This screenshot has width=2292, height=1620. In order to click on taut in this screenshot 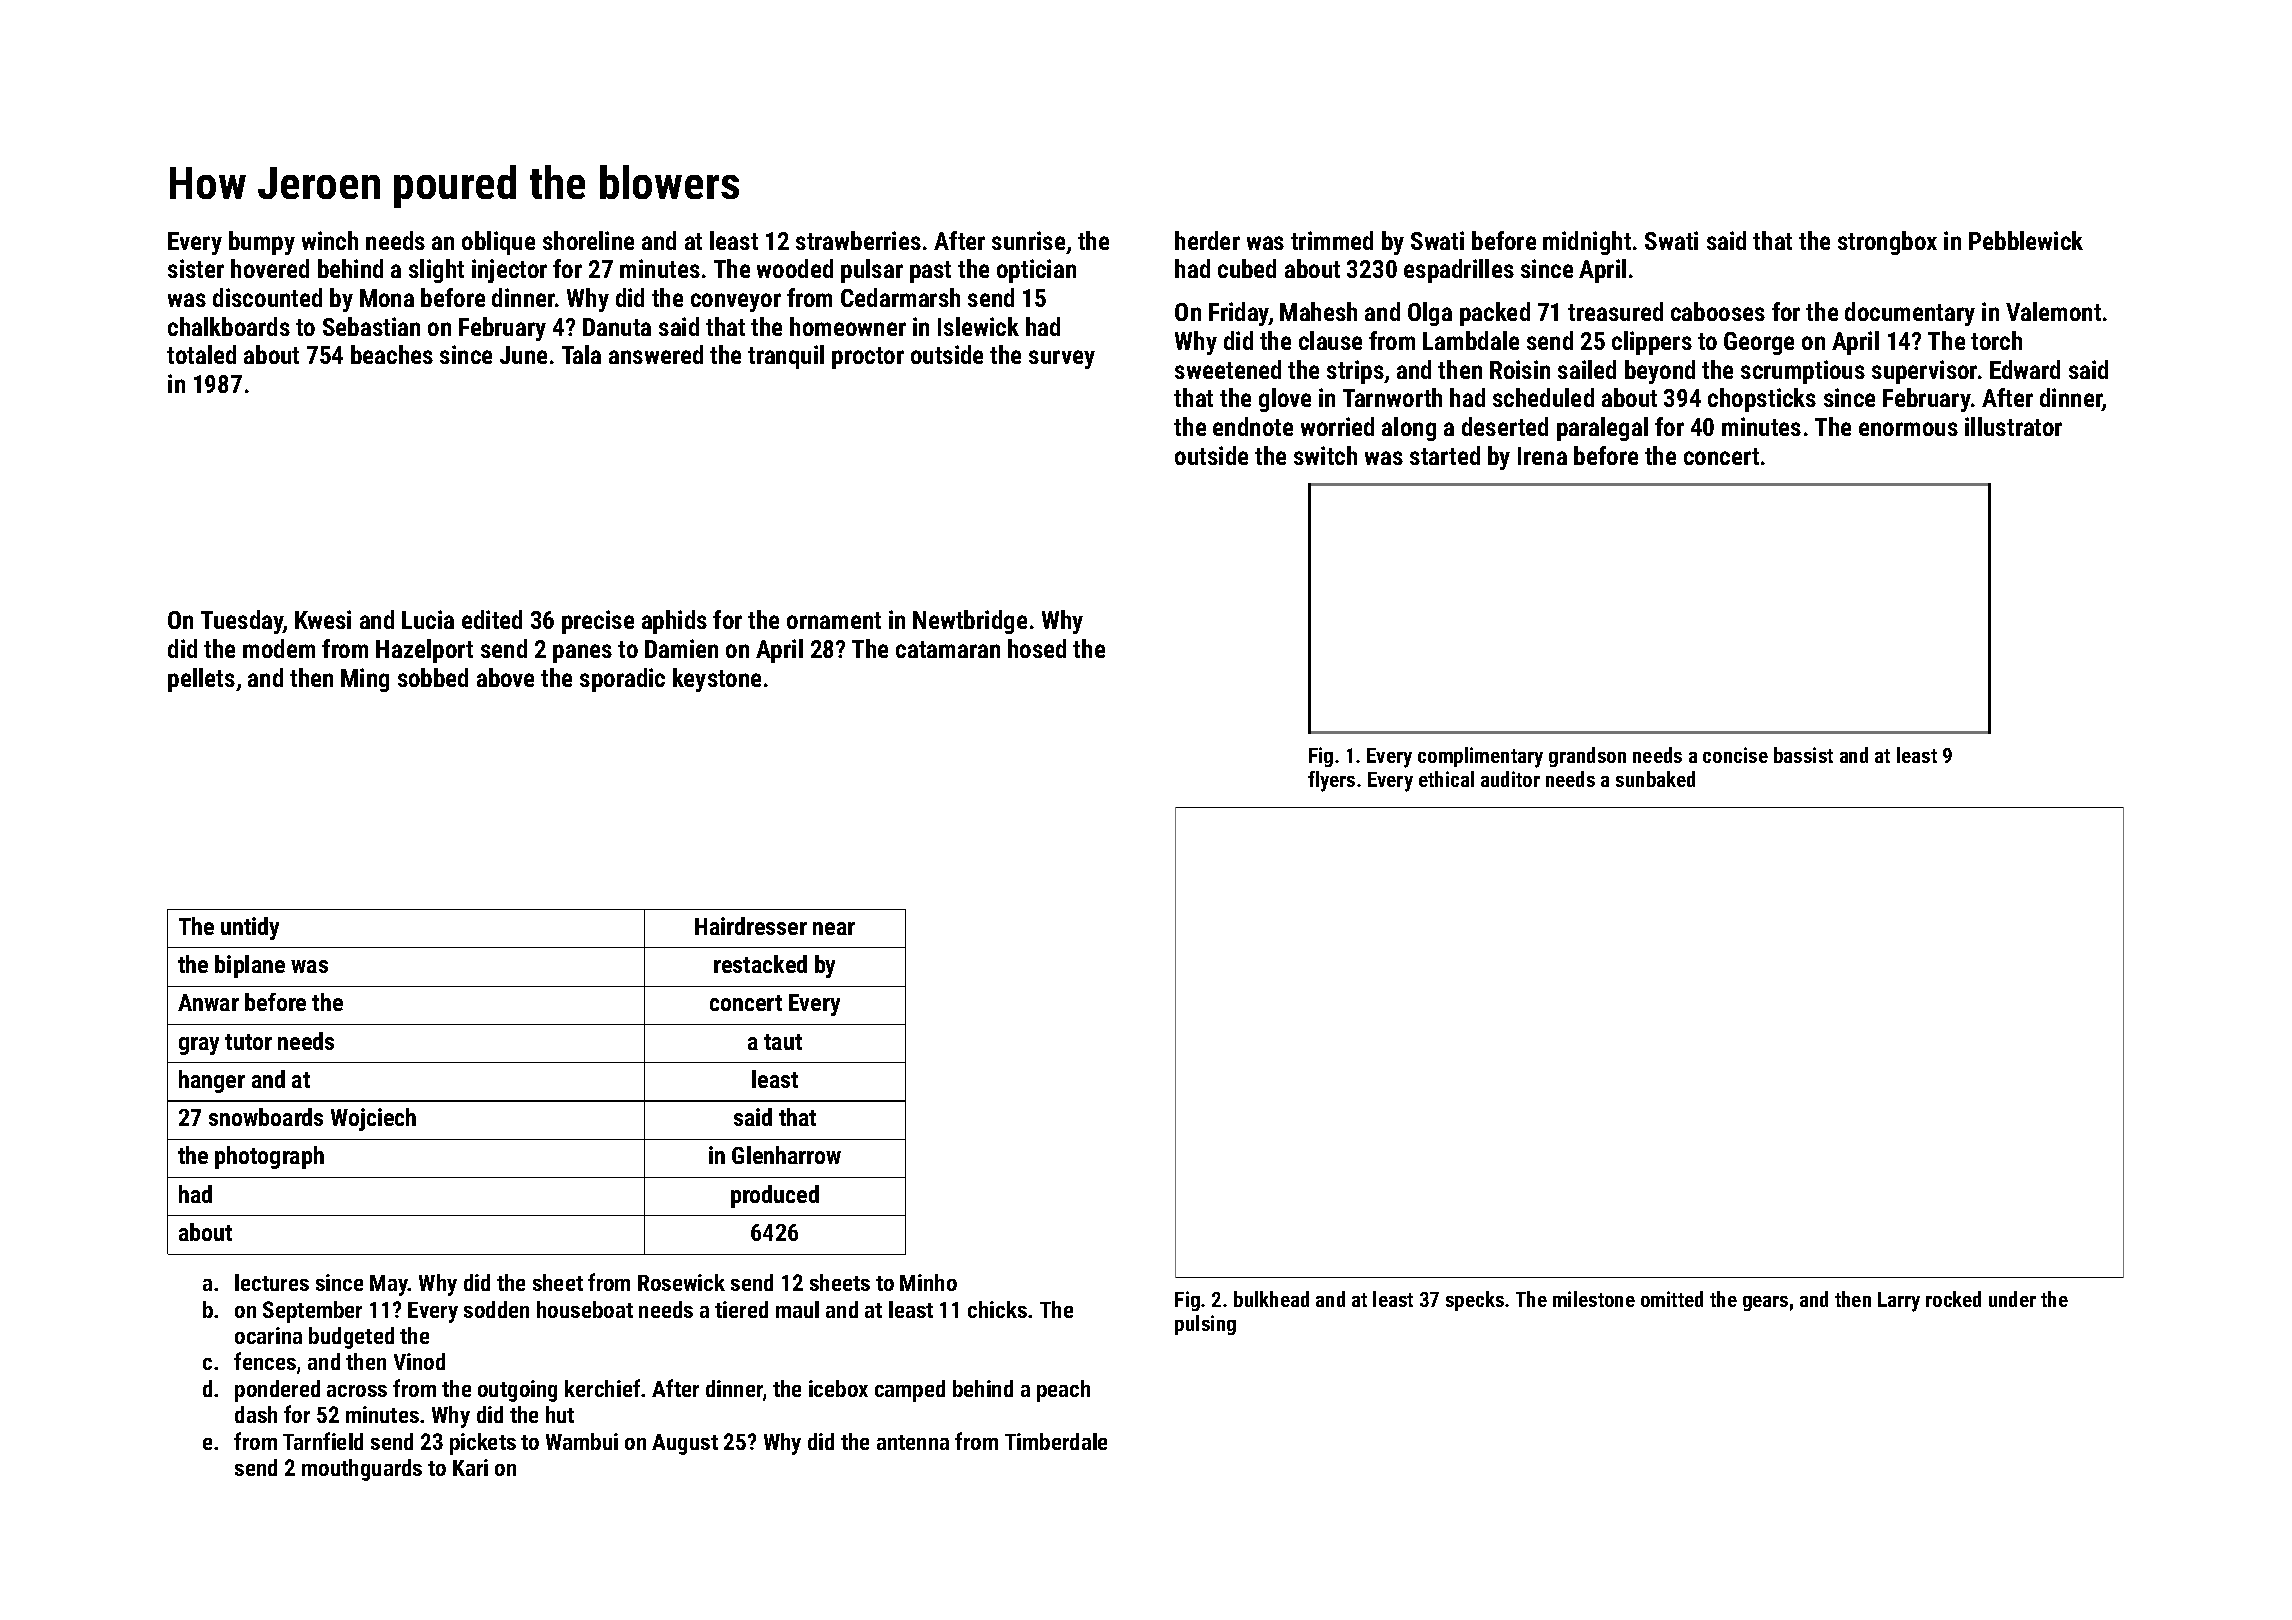, I will do `click(783, 1042)`.
